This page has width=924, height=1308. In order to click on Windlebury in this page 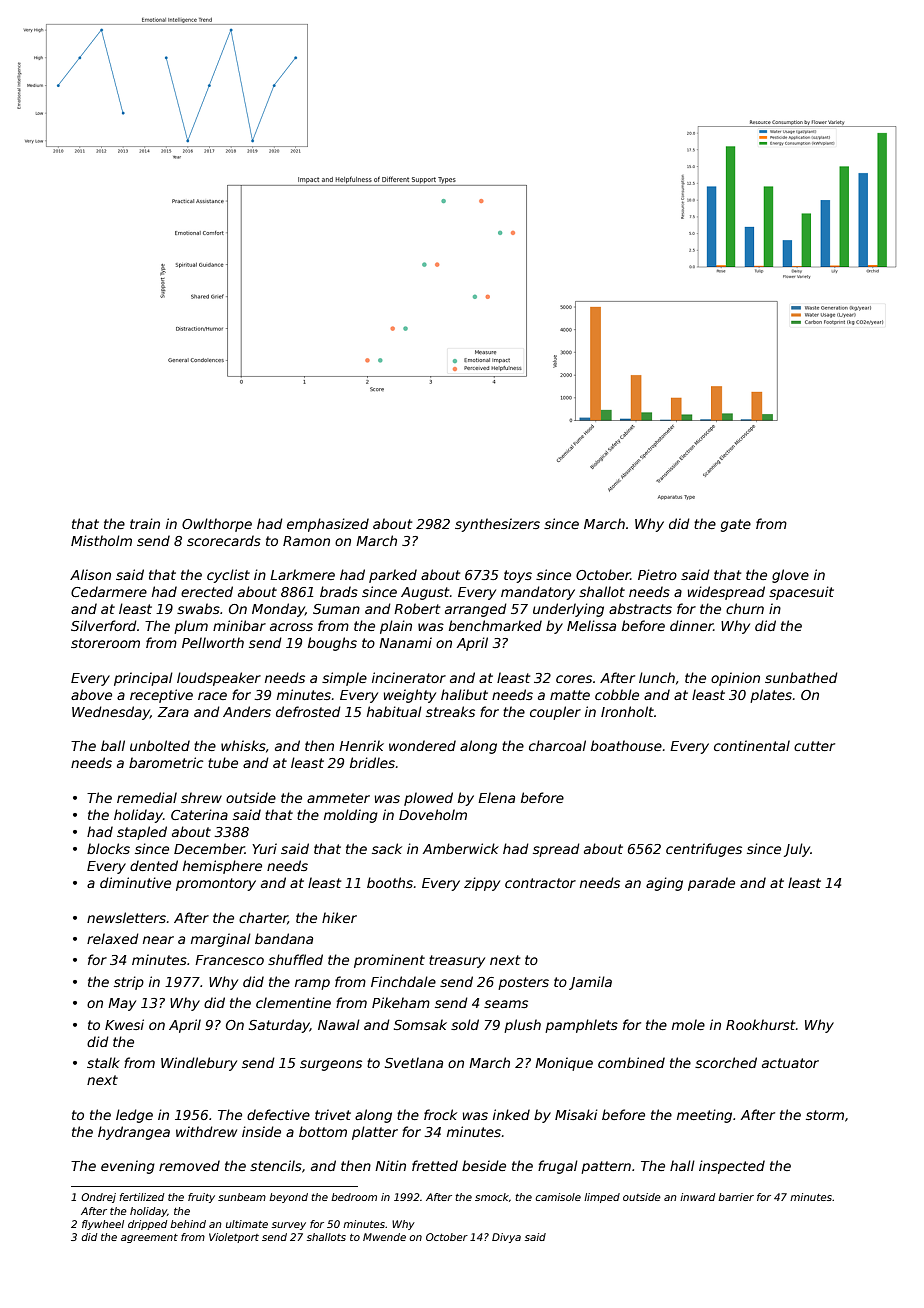, I will do `click(199, 1064)`.
